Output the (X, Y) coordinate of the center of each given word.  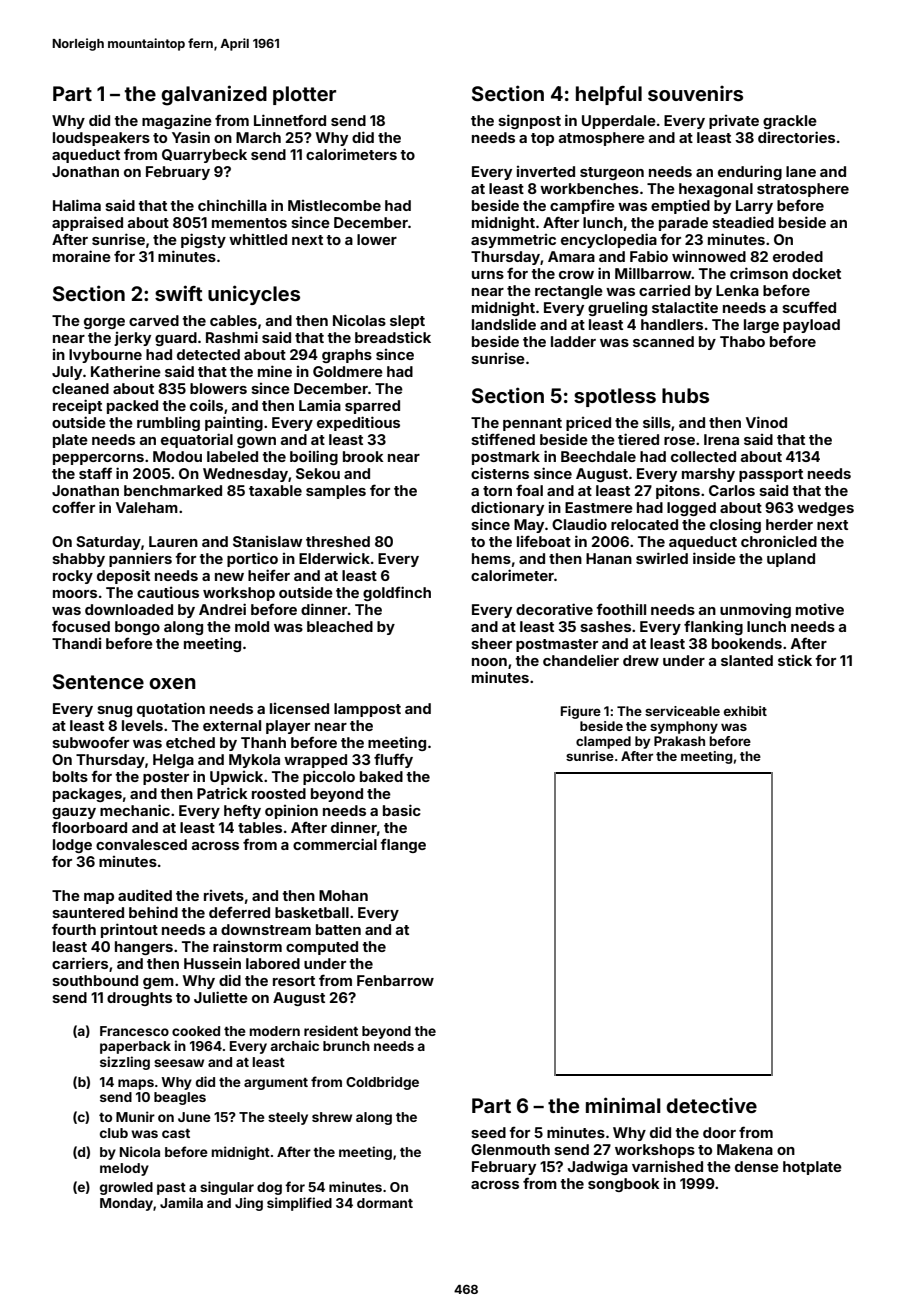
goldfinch (397, 593)
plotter (304, 95)
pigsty (203, 240)
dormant (385, 1203)
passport (771, 475)
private (734, 122)
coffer (73, 507)
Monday (126, 1204)
